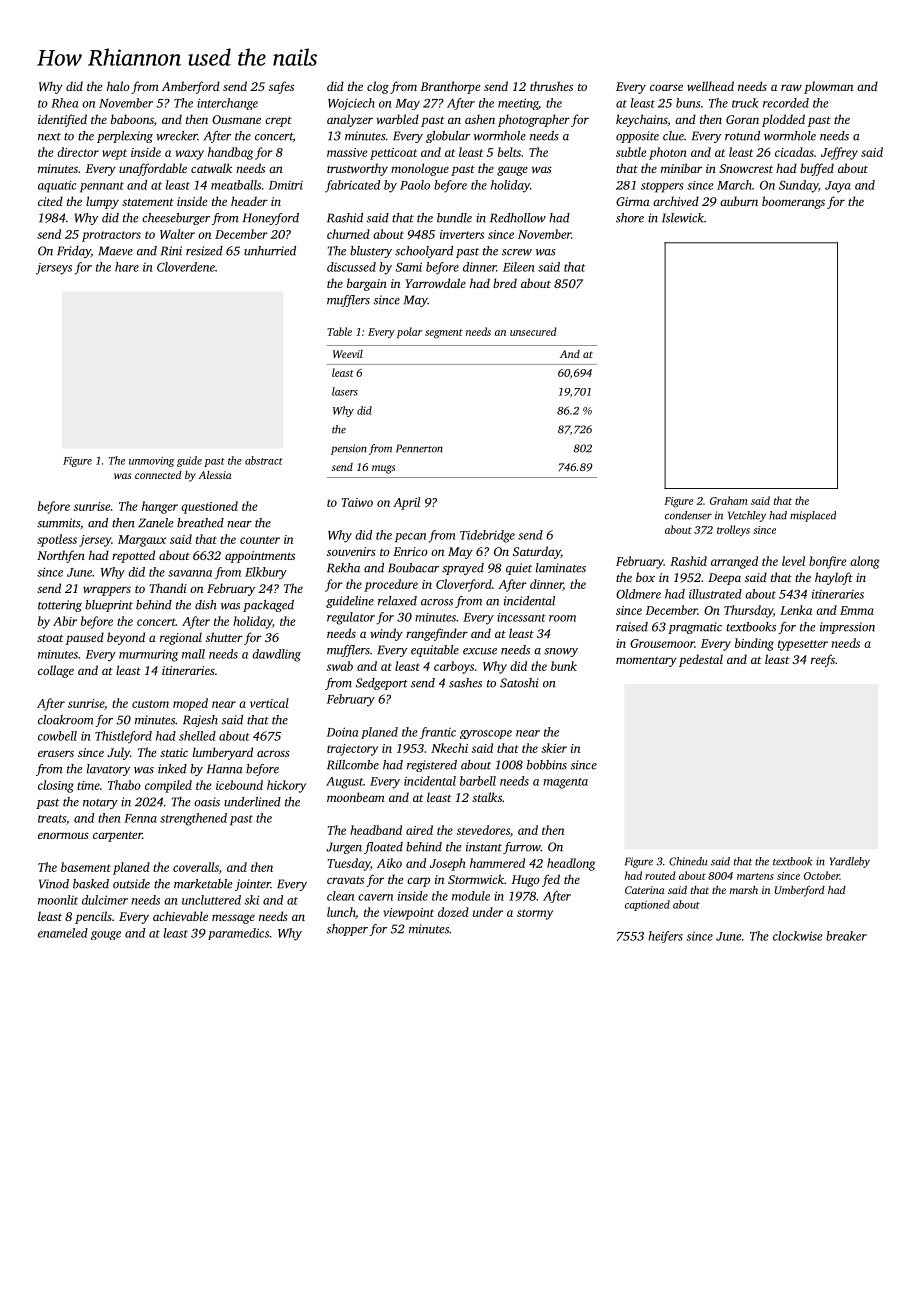 The height and width of the image is (1308, 924). Describe the element at coordinates (724, 579) in the image. I see `Deepa` at that location.
